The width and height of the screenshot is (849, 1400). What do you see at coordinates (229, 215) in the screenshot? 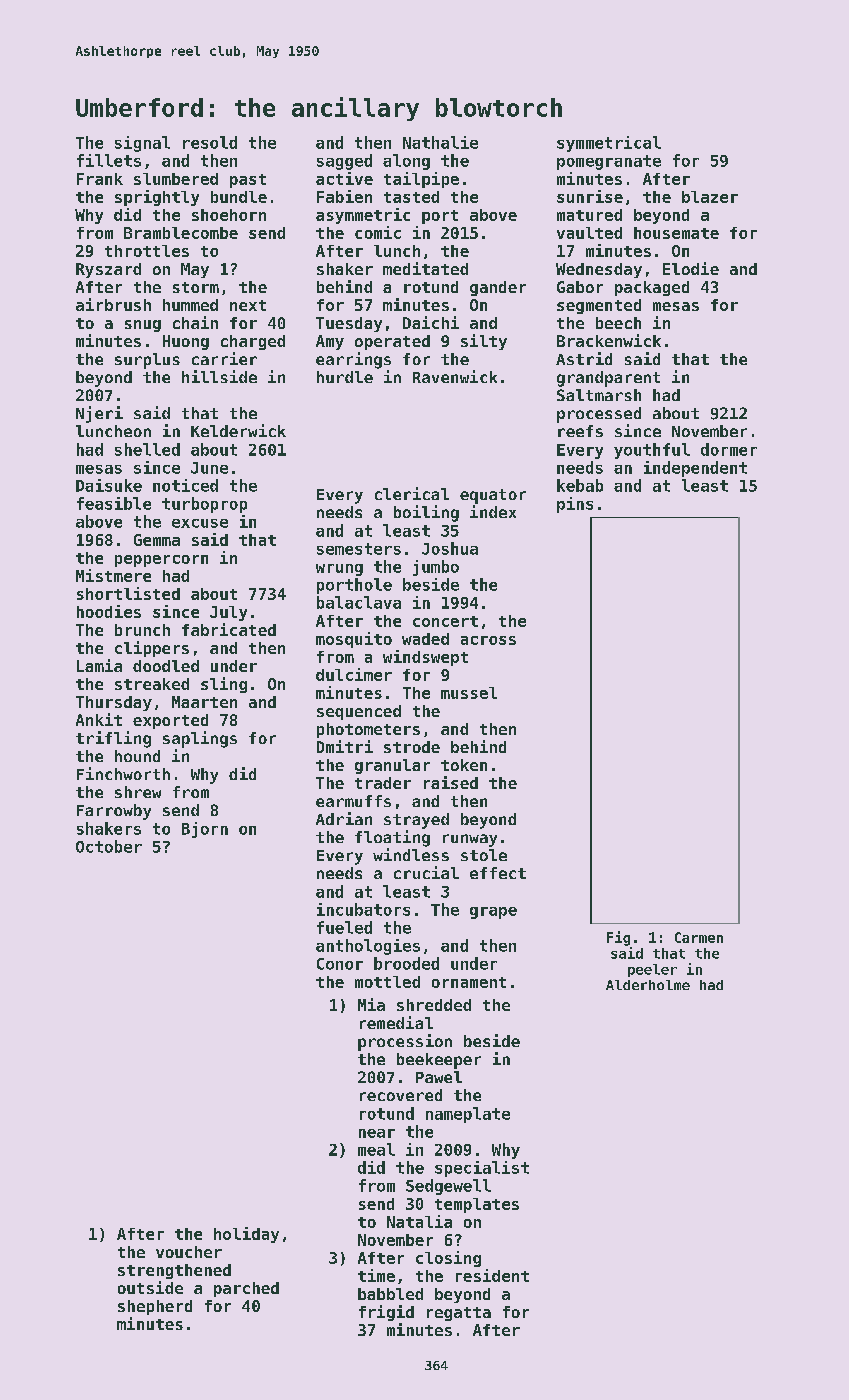
I see `shoehorn` at bounding box center [229, 215].
